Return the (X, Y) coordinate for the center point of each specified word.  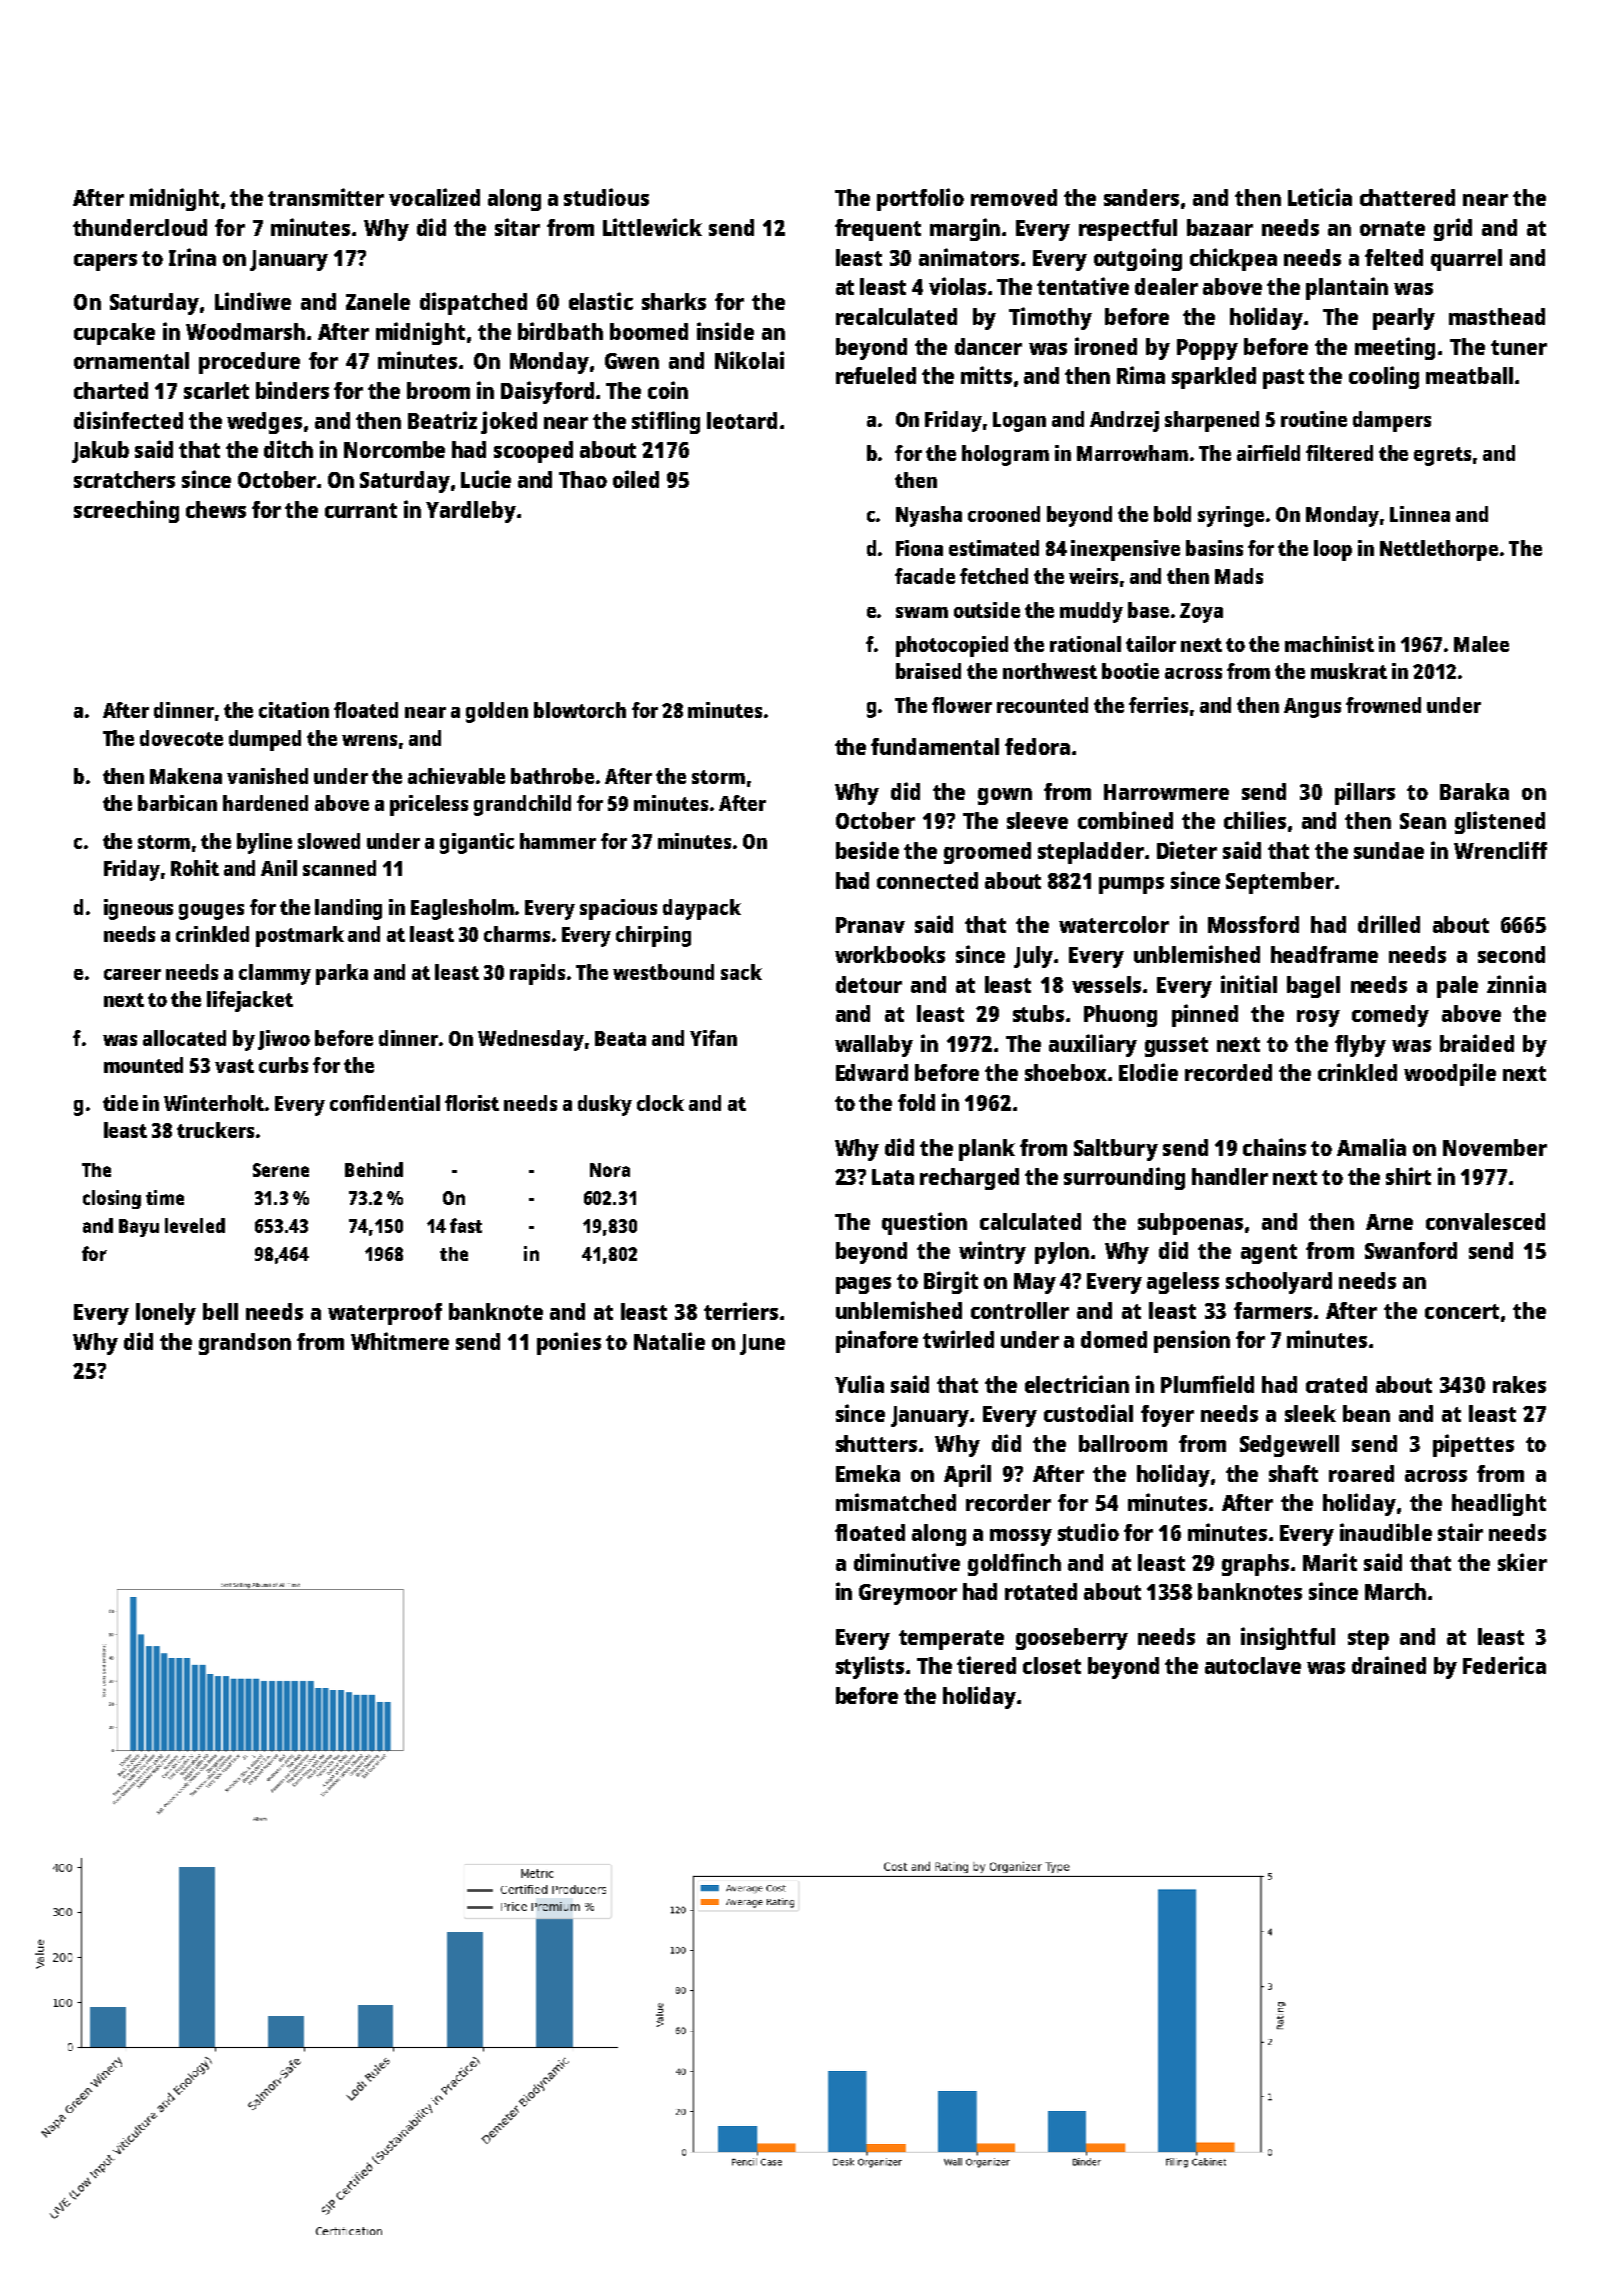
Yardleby (471, 512)
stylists (870, 1667)
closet (1052, 1665)
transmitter (326, 197)
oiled (636, 479)
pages (863, 1285)
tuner (1519, 347)
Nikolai (749, 360)
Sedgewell (1289, 1446)
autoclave (1253, 1665)
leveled (195, 1225)
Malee (1481, 644)
